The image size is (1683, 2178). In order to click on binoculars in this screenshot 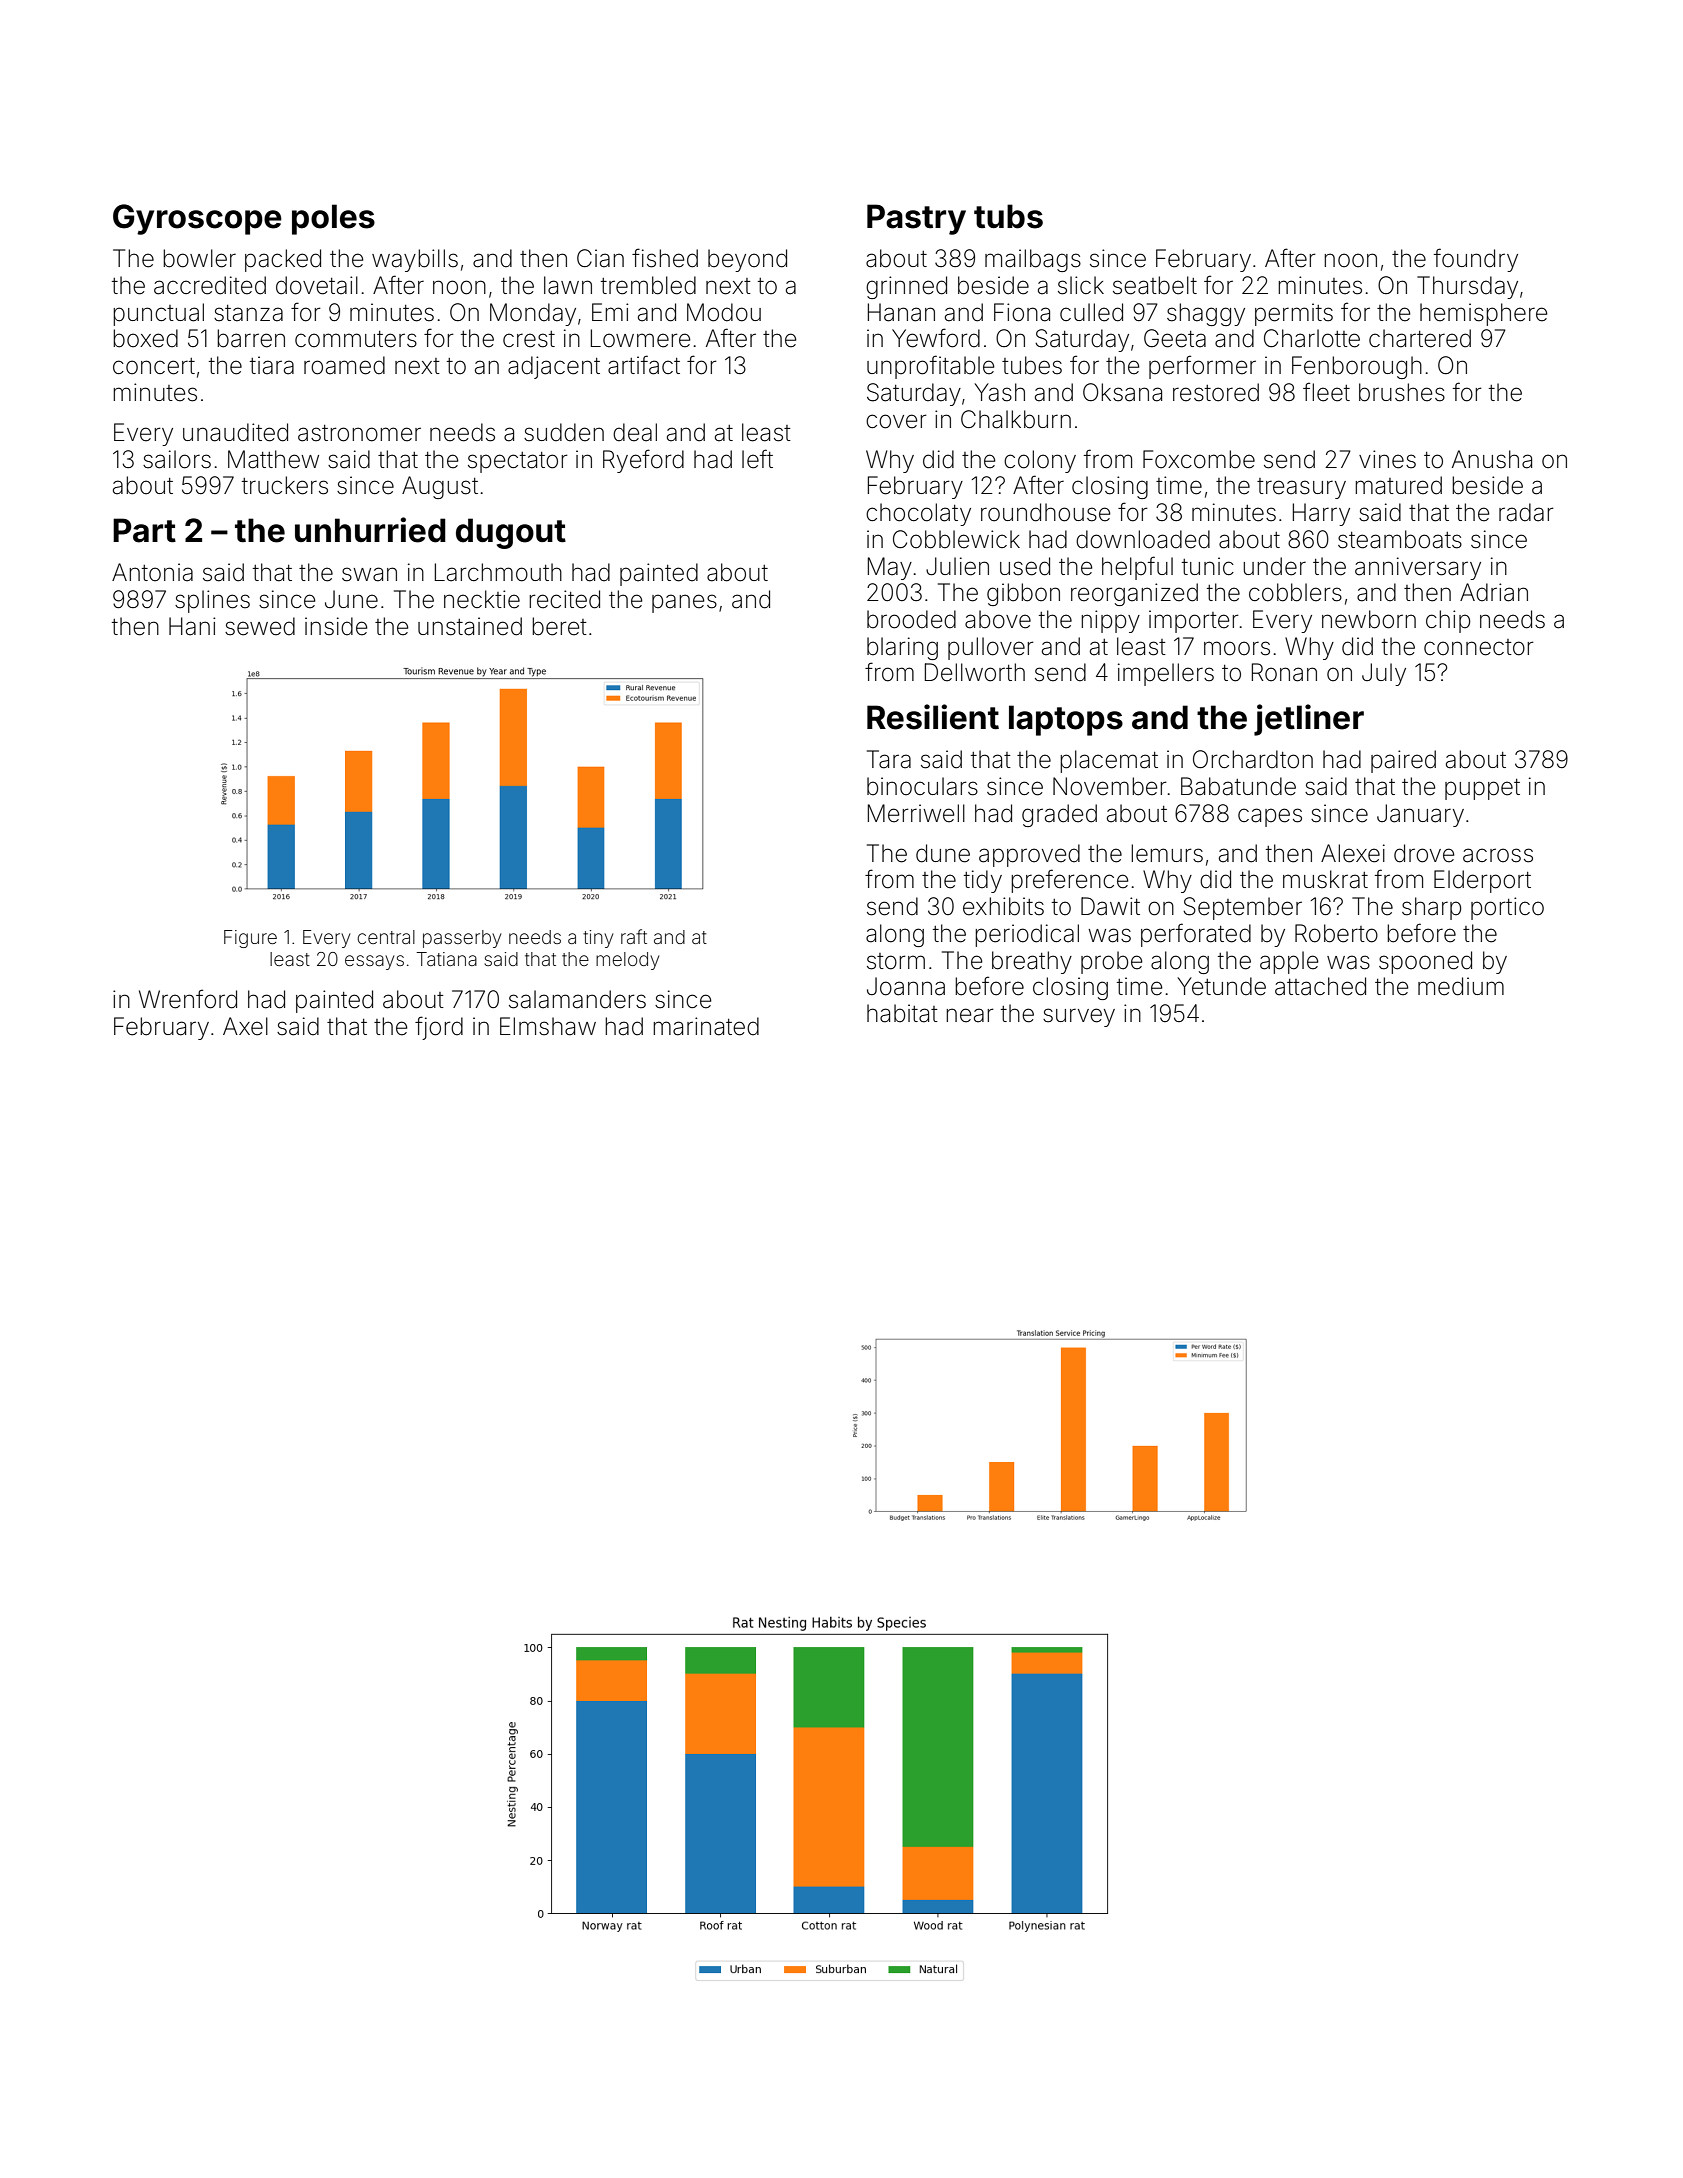, I will do `click(922, 786)`.
